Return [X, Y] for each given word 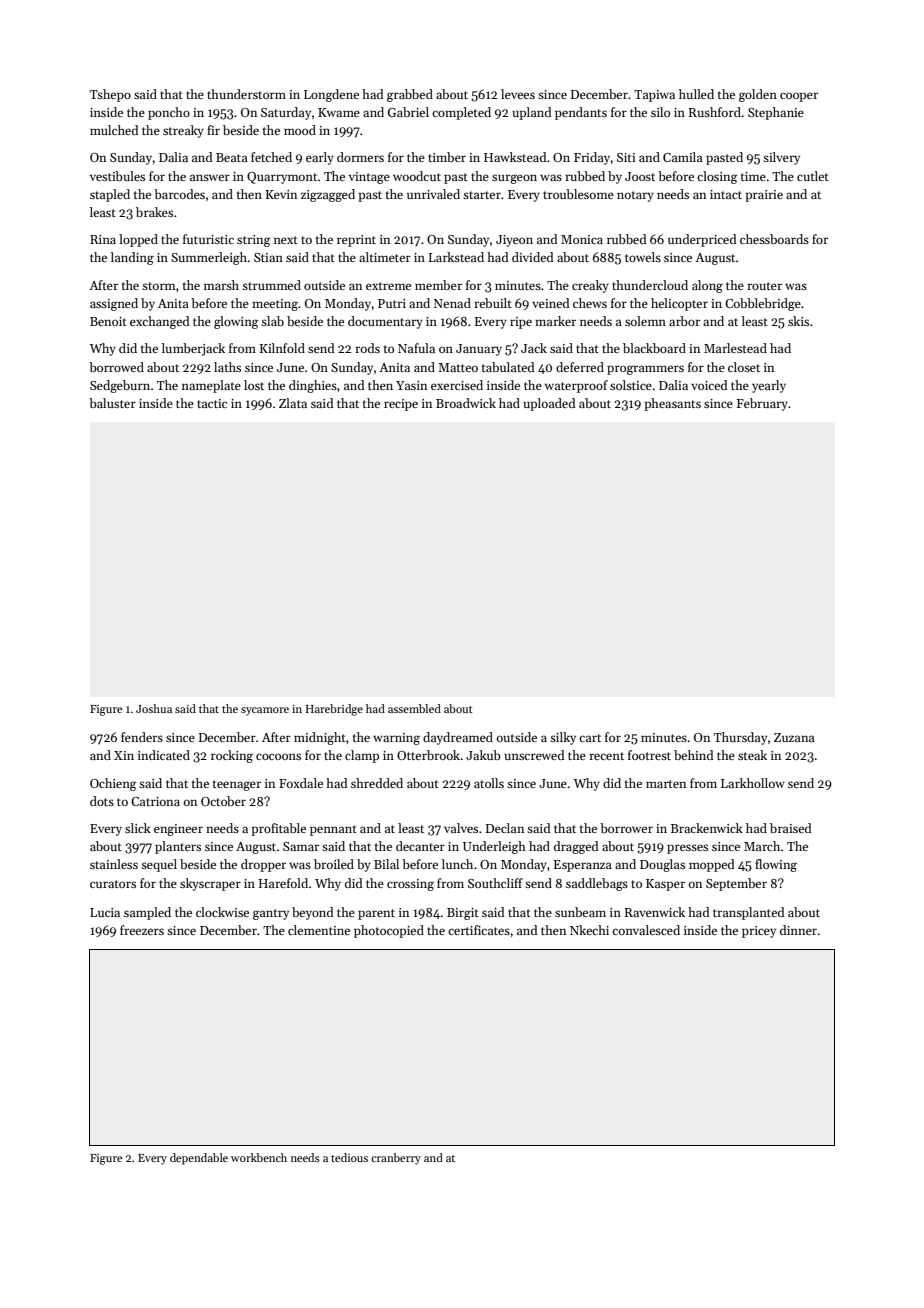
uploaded [549, 404]
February [762, 404]
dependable [199, 1159]
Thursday [740, 738]
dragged [576, 847]
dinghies [313, 386]
